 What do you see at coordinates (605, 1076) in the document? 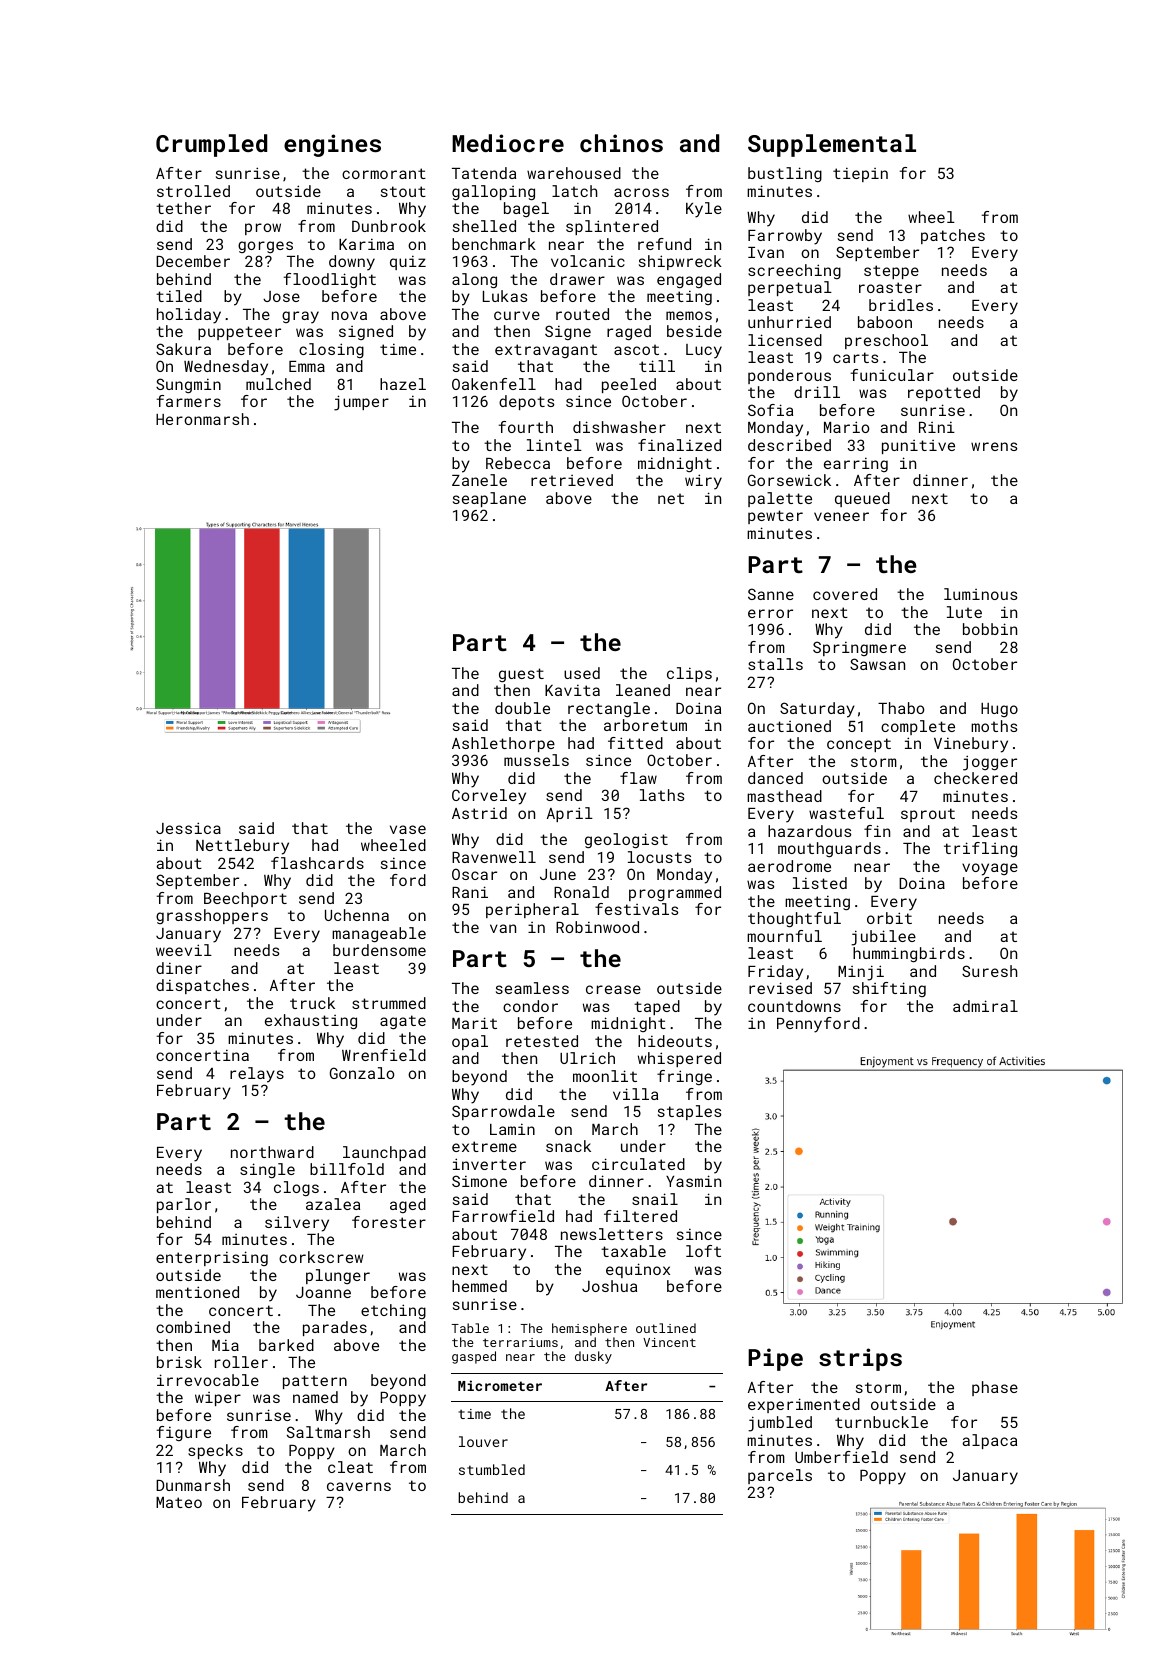
I see `moonlit` at bounding box center [605, 1076].
